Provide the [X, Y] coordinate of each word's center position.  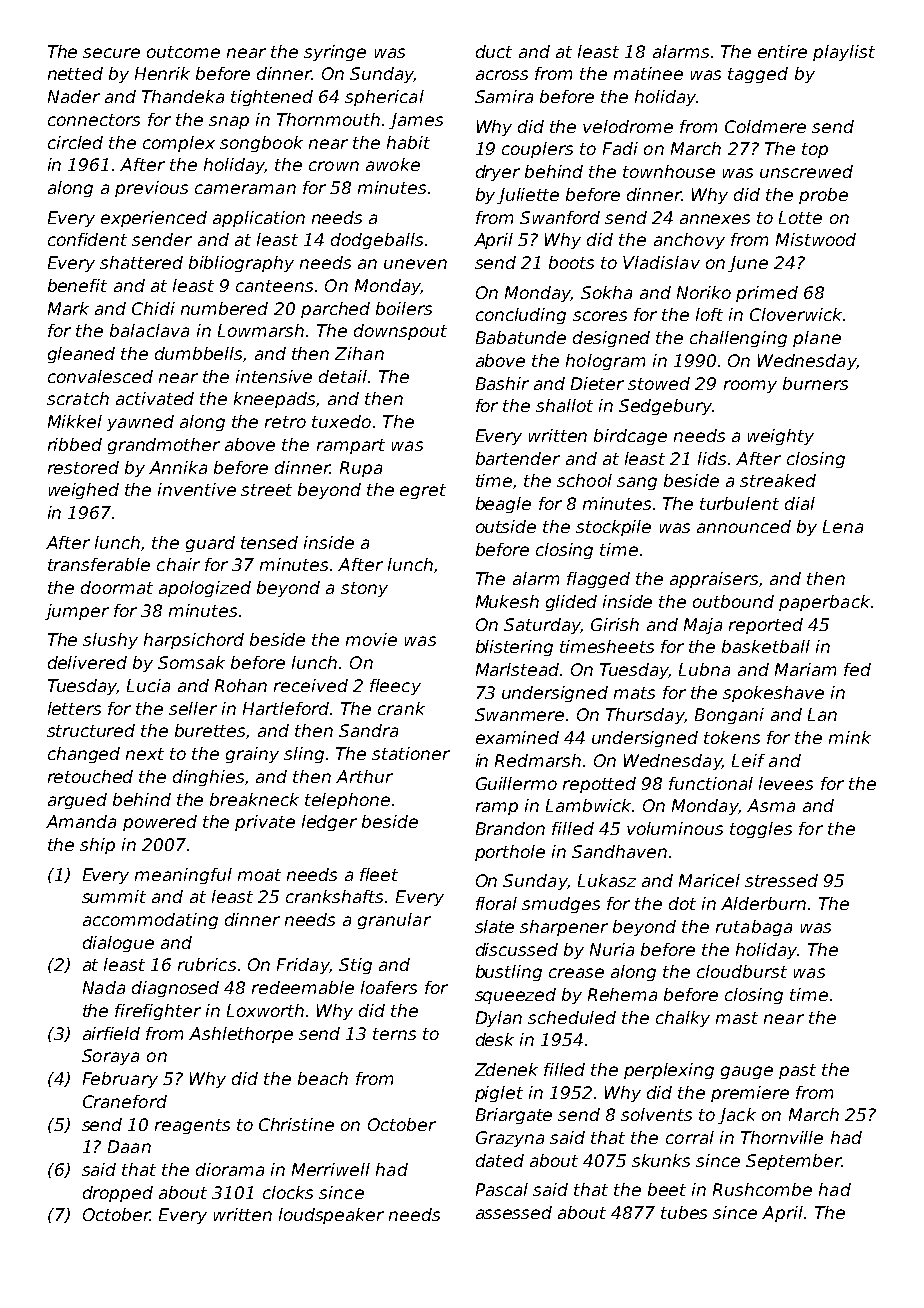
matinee [648, 73]
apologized [205, 589]
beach [323, 1078]
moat [259, 875]
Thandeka [183, 96]
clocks [288, 1192]
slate [494, 926]
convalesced [100, 376]
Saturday [542, 626]
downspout [400, 332]
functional [711, 783]
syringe [335, 53]
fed [857, 669]
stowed [659, 383]
